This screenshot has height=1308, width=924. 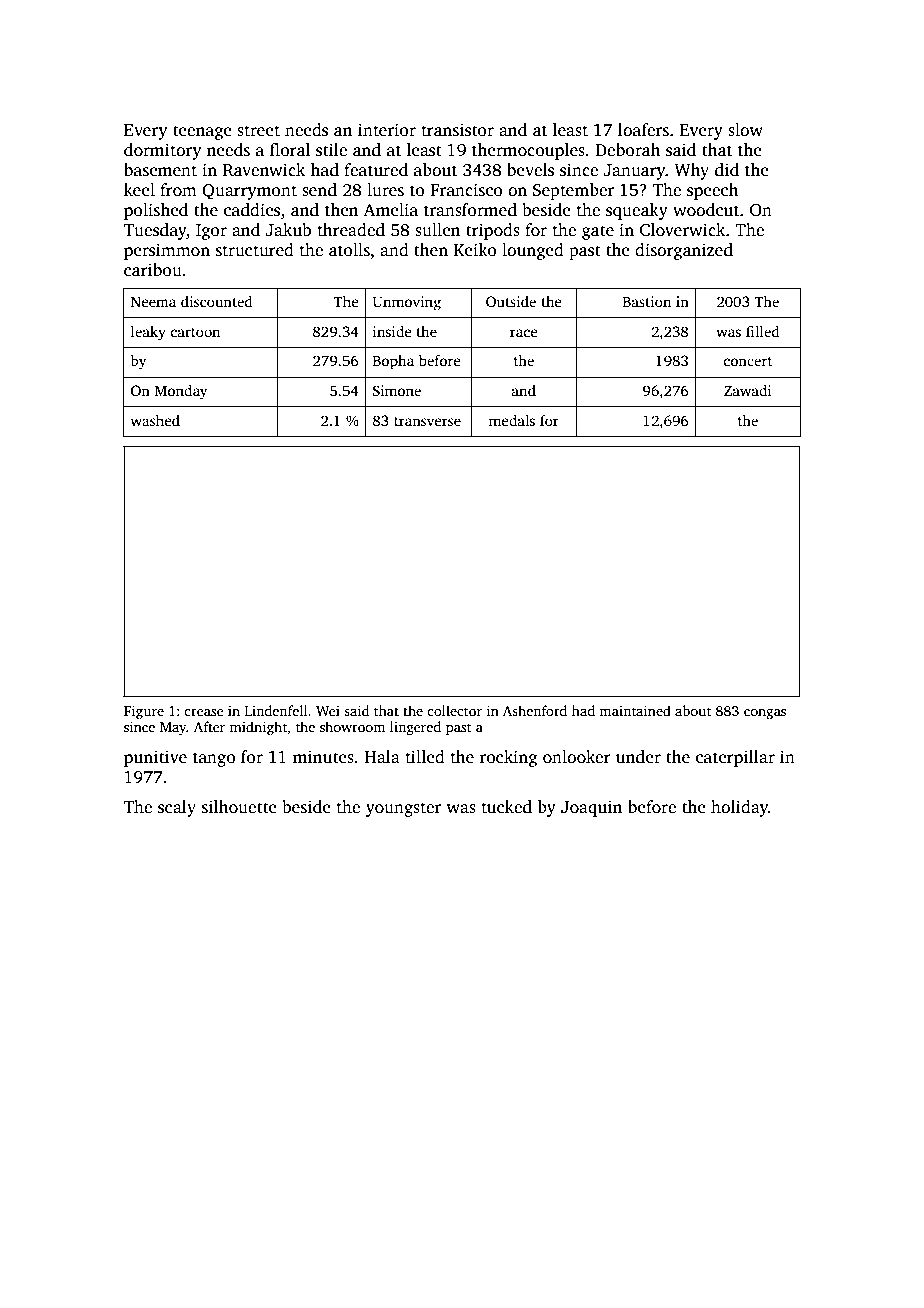 What do you see at coordinates (591, 808) in the screenshot?
I see `Joaquin` at bounding box center [591, 808].
